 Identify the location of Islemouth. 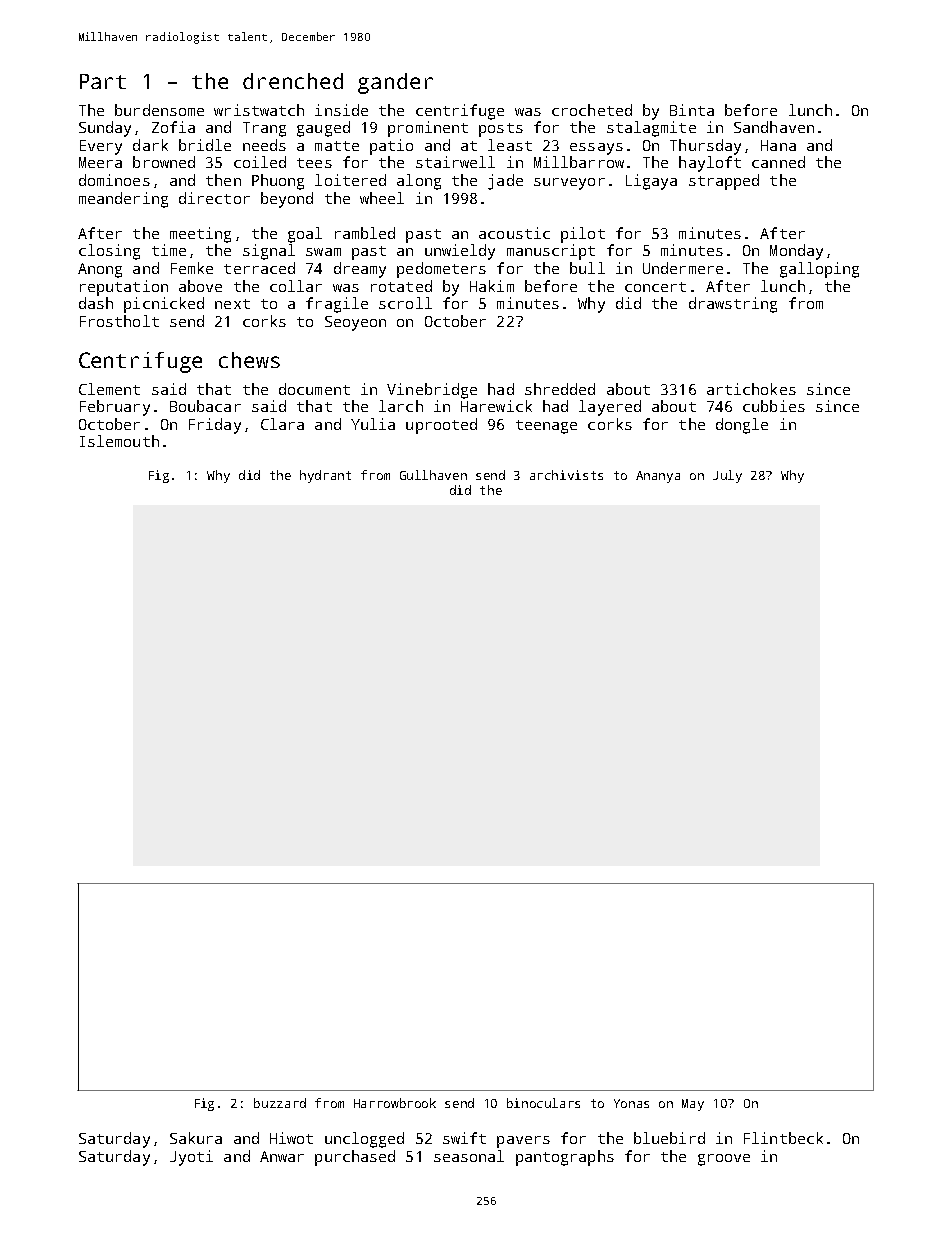
(119, 441).
